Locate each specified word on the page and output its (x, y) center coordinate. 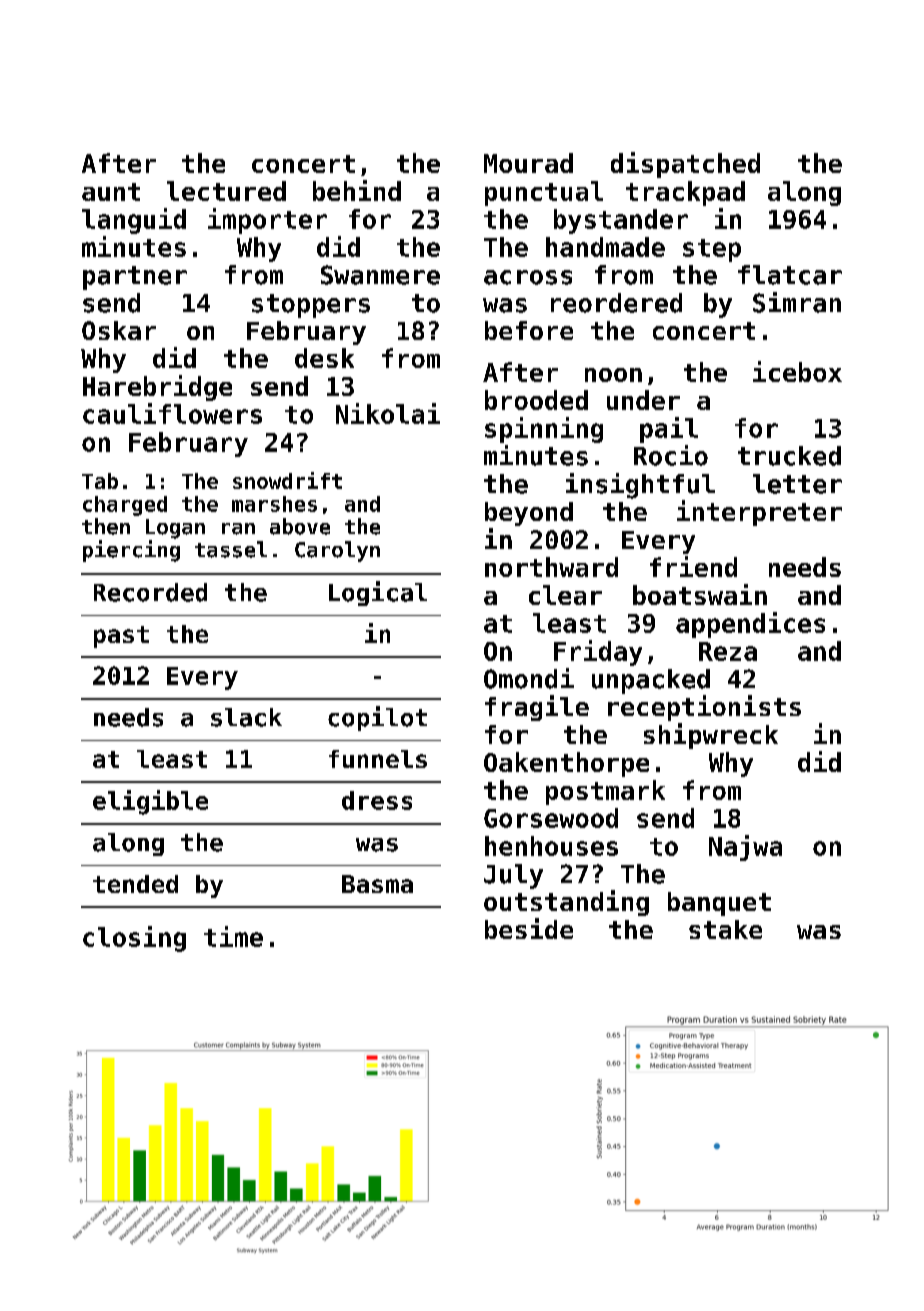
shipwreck (711, 736)
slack (246, 717)
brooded (536, 400)
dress (377, 800)
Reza (728, 651)
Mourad (528, 163)
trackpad (685, 193)
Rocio (671, 455)
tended (135, 884)
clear (565, 595)
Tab (100, 481)
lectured (226, 191)
